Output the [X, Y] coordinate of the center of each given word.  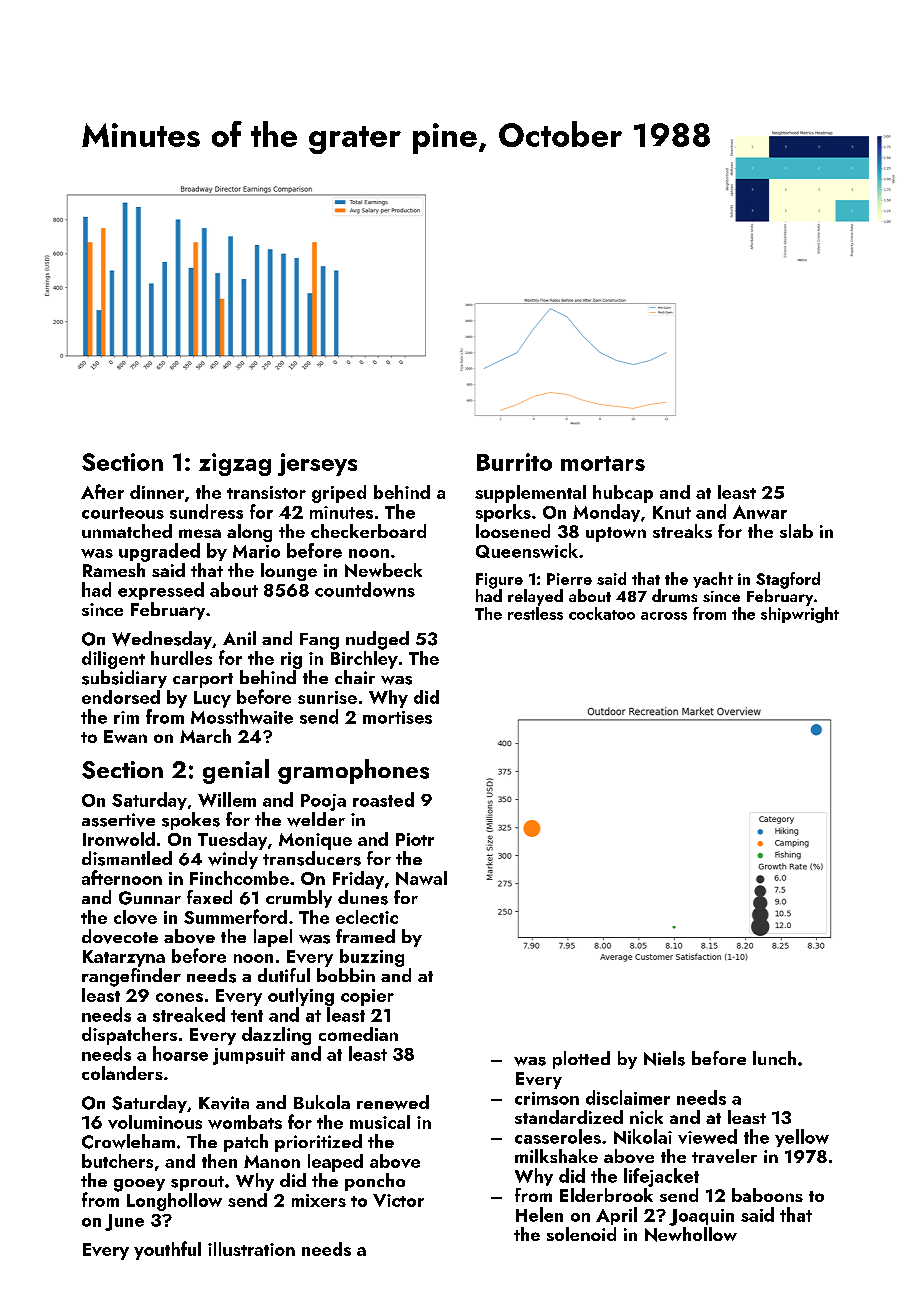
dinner [157, 492]
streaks [682, 531]
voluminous [155, 1122]
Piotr [415, 839]
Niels [664, 1058]
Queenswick [527, 550]
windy [233, 860]
